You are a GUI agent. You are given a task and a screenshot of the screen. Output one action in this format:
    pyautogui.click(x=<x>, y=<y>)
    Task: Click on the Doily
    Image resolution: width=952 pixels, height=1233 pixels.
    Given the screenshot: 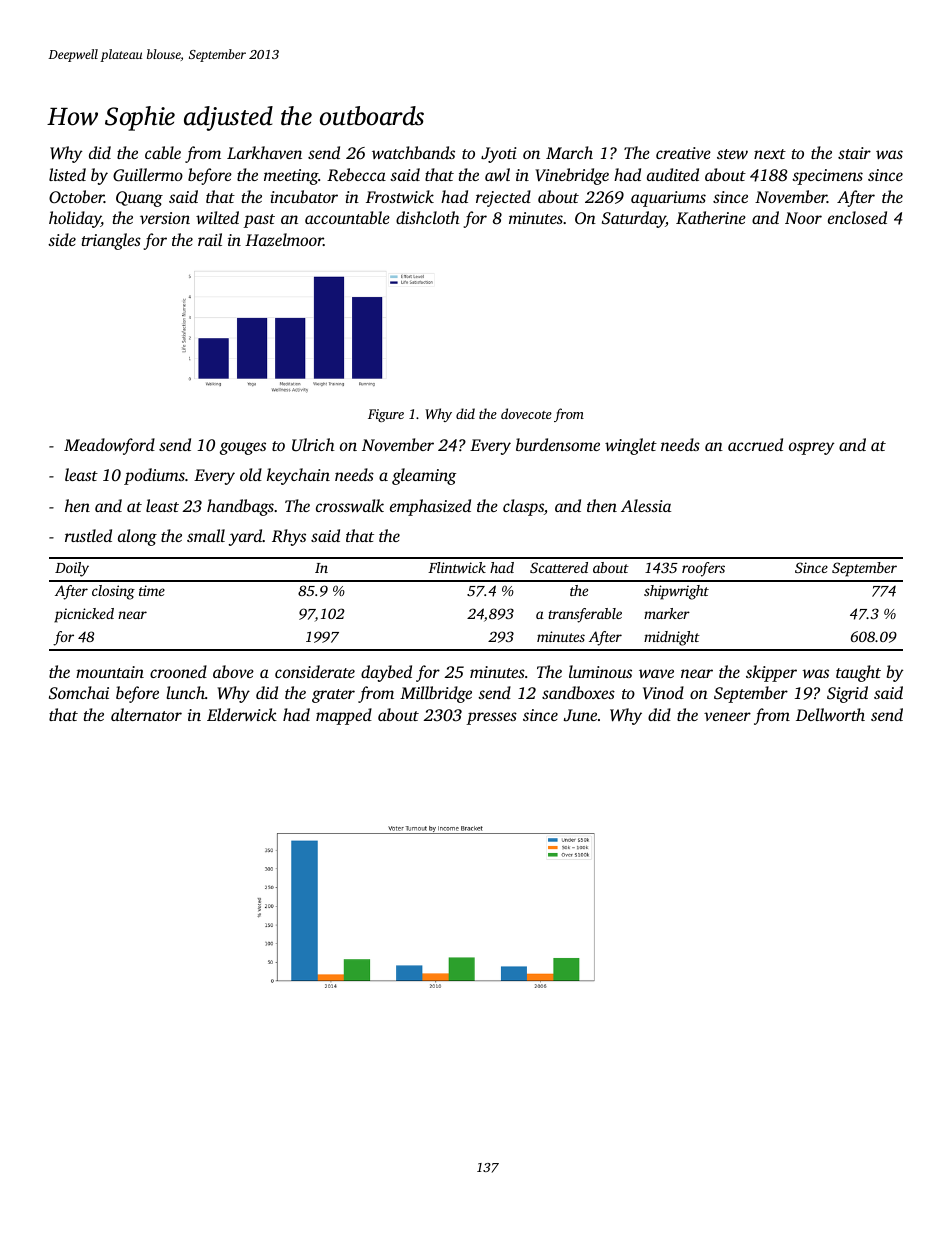 What is the action you would take?
    pyautogui.click(x=72, y=569)
